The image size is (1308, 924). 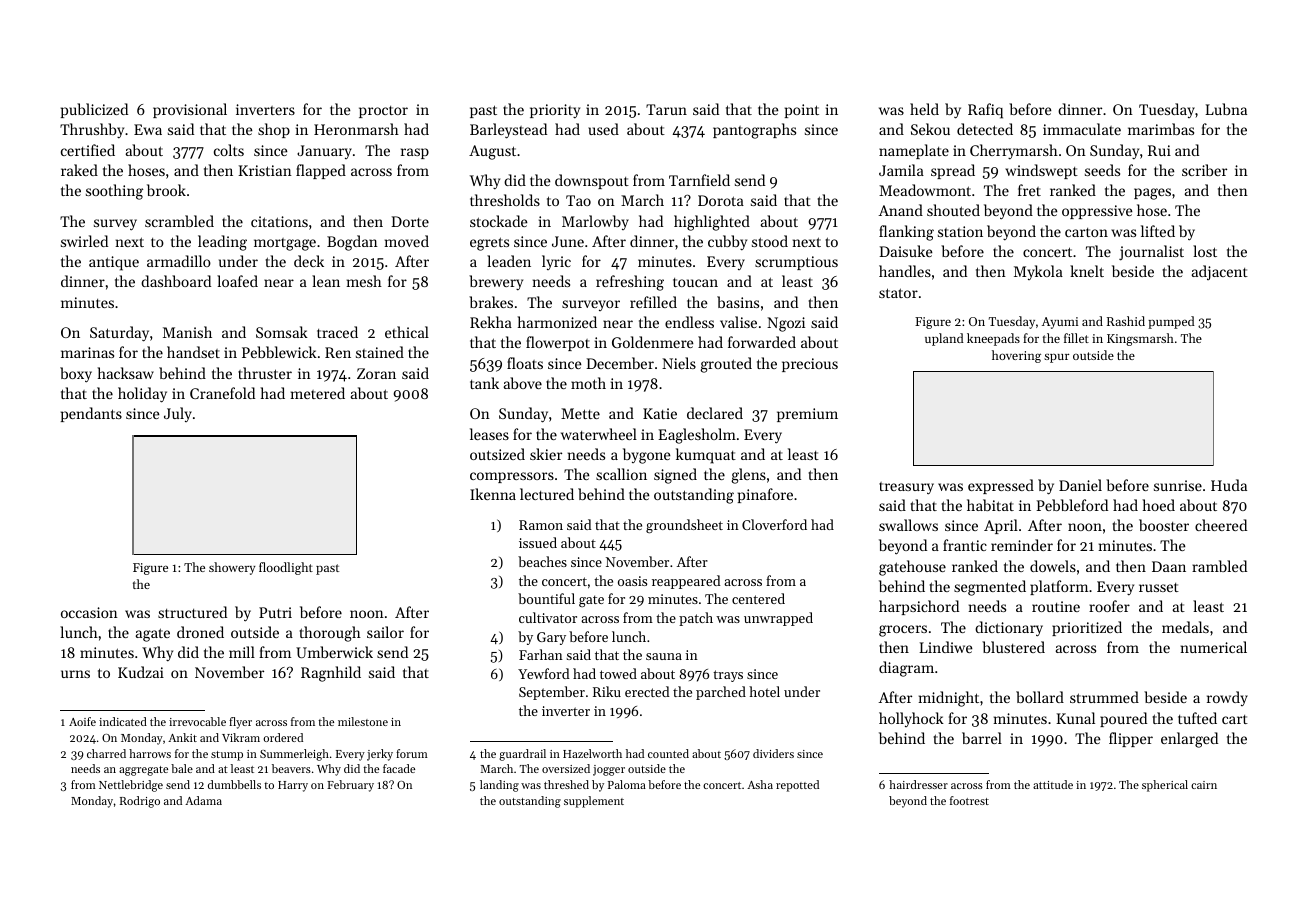 I want to click on thresholds, so click(x=505, y=200).
